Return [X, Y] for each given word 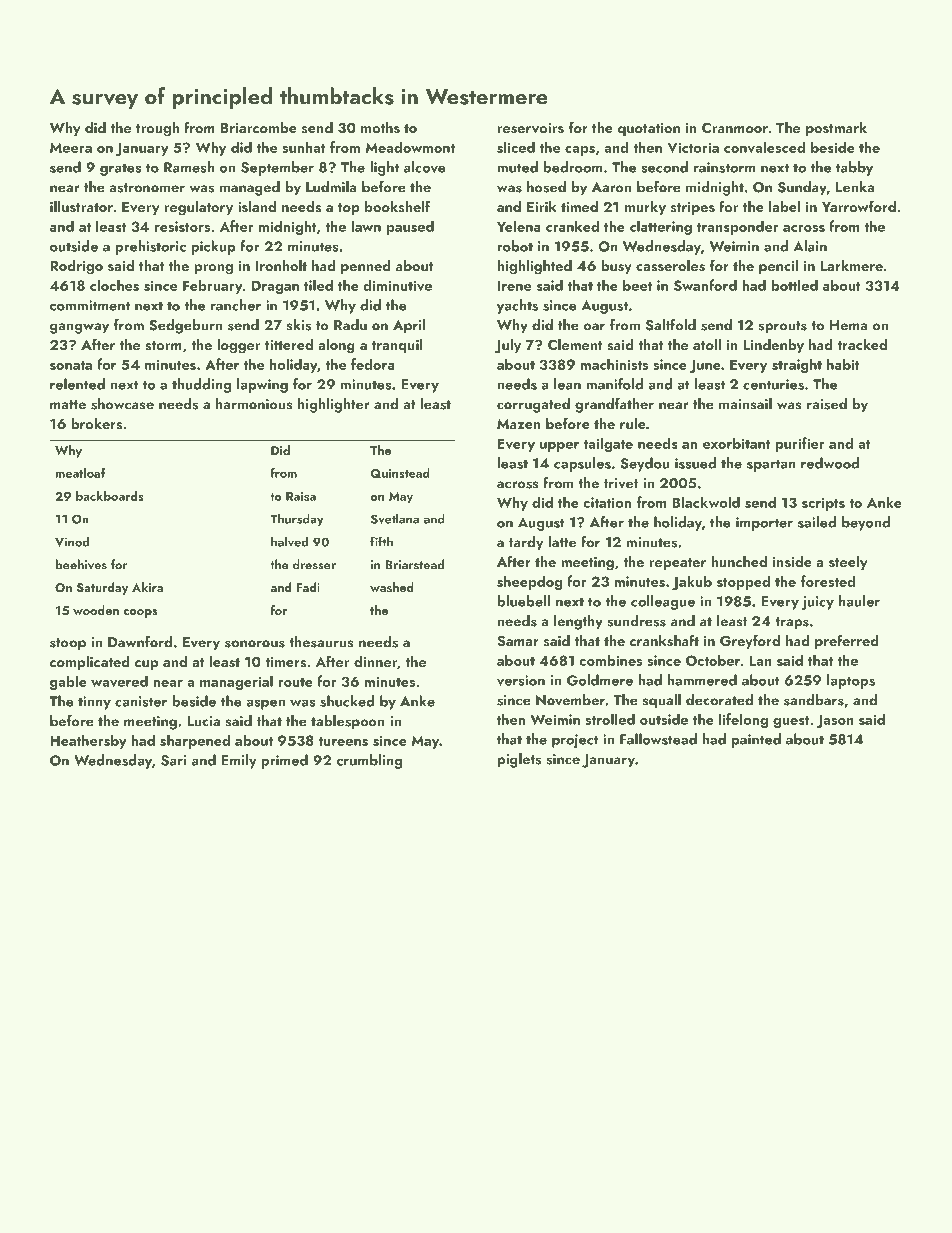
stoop [68, 644]
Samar [518, 641]
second [664, 167]
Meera [71, 147]
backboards [110, 496]
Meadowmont [410, 147]
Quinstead [400, 473]
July [507, 346]
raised [827, 404]
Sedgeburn [186, 326]
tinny [94, 703]
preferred [847, 641]
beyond [866, 523]
